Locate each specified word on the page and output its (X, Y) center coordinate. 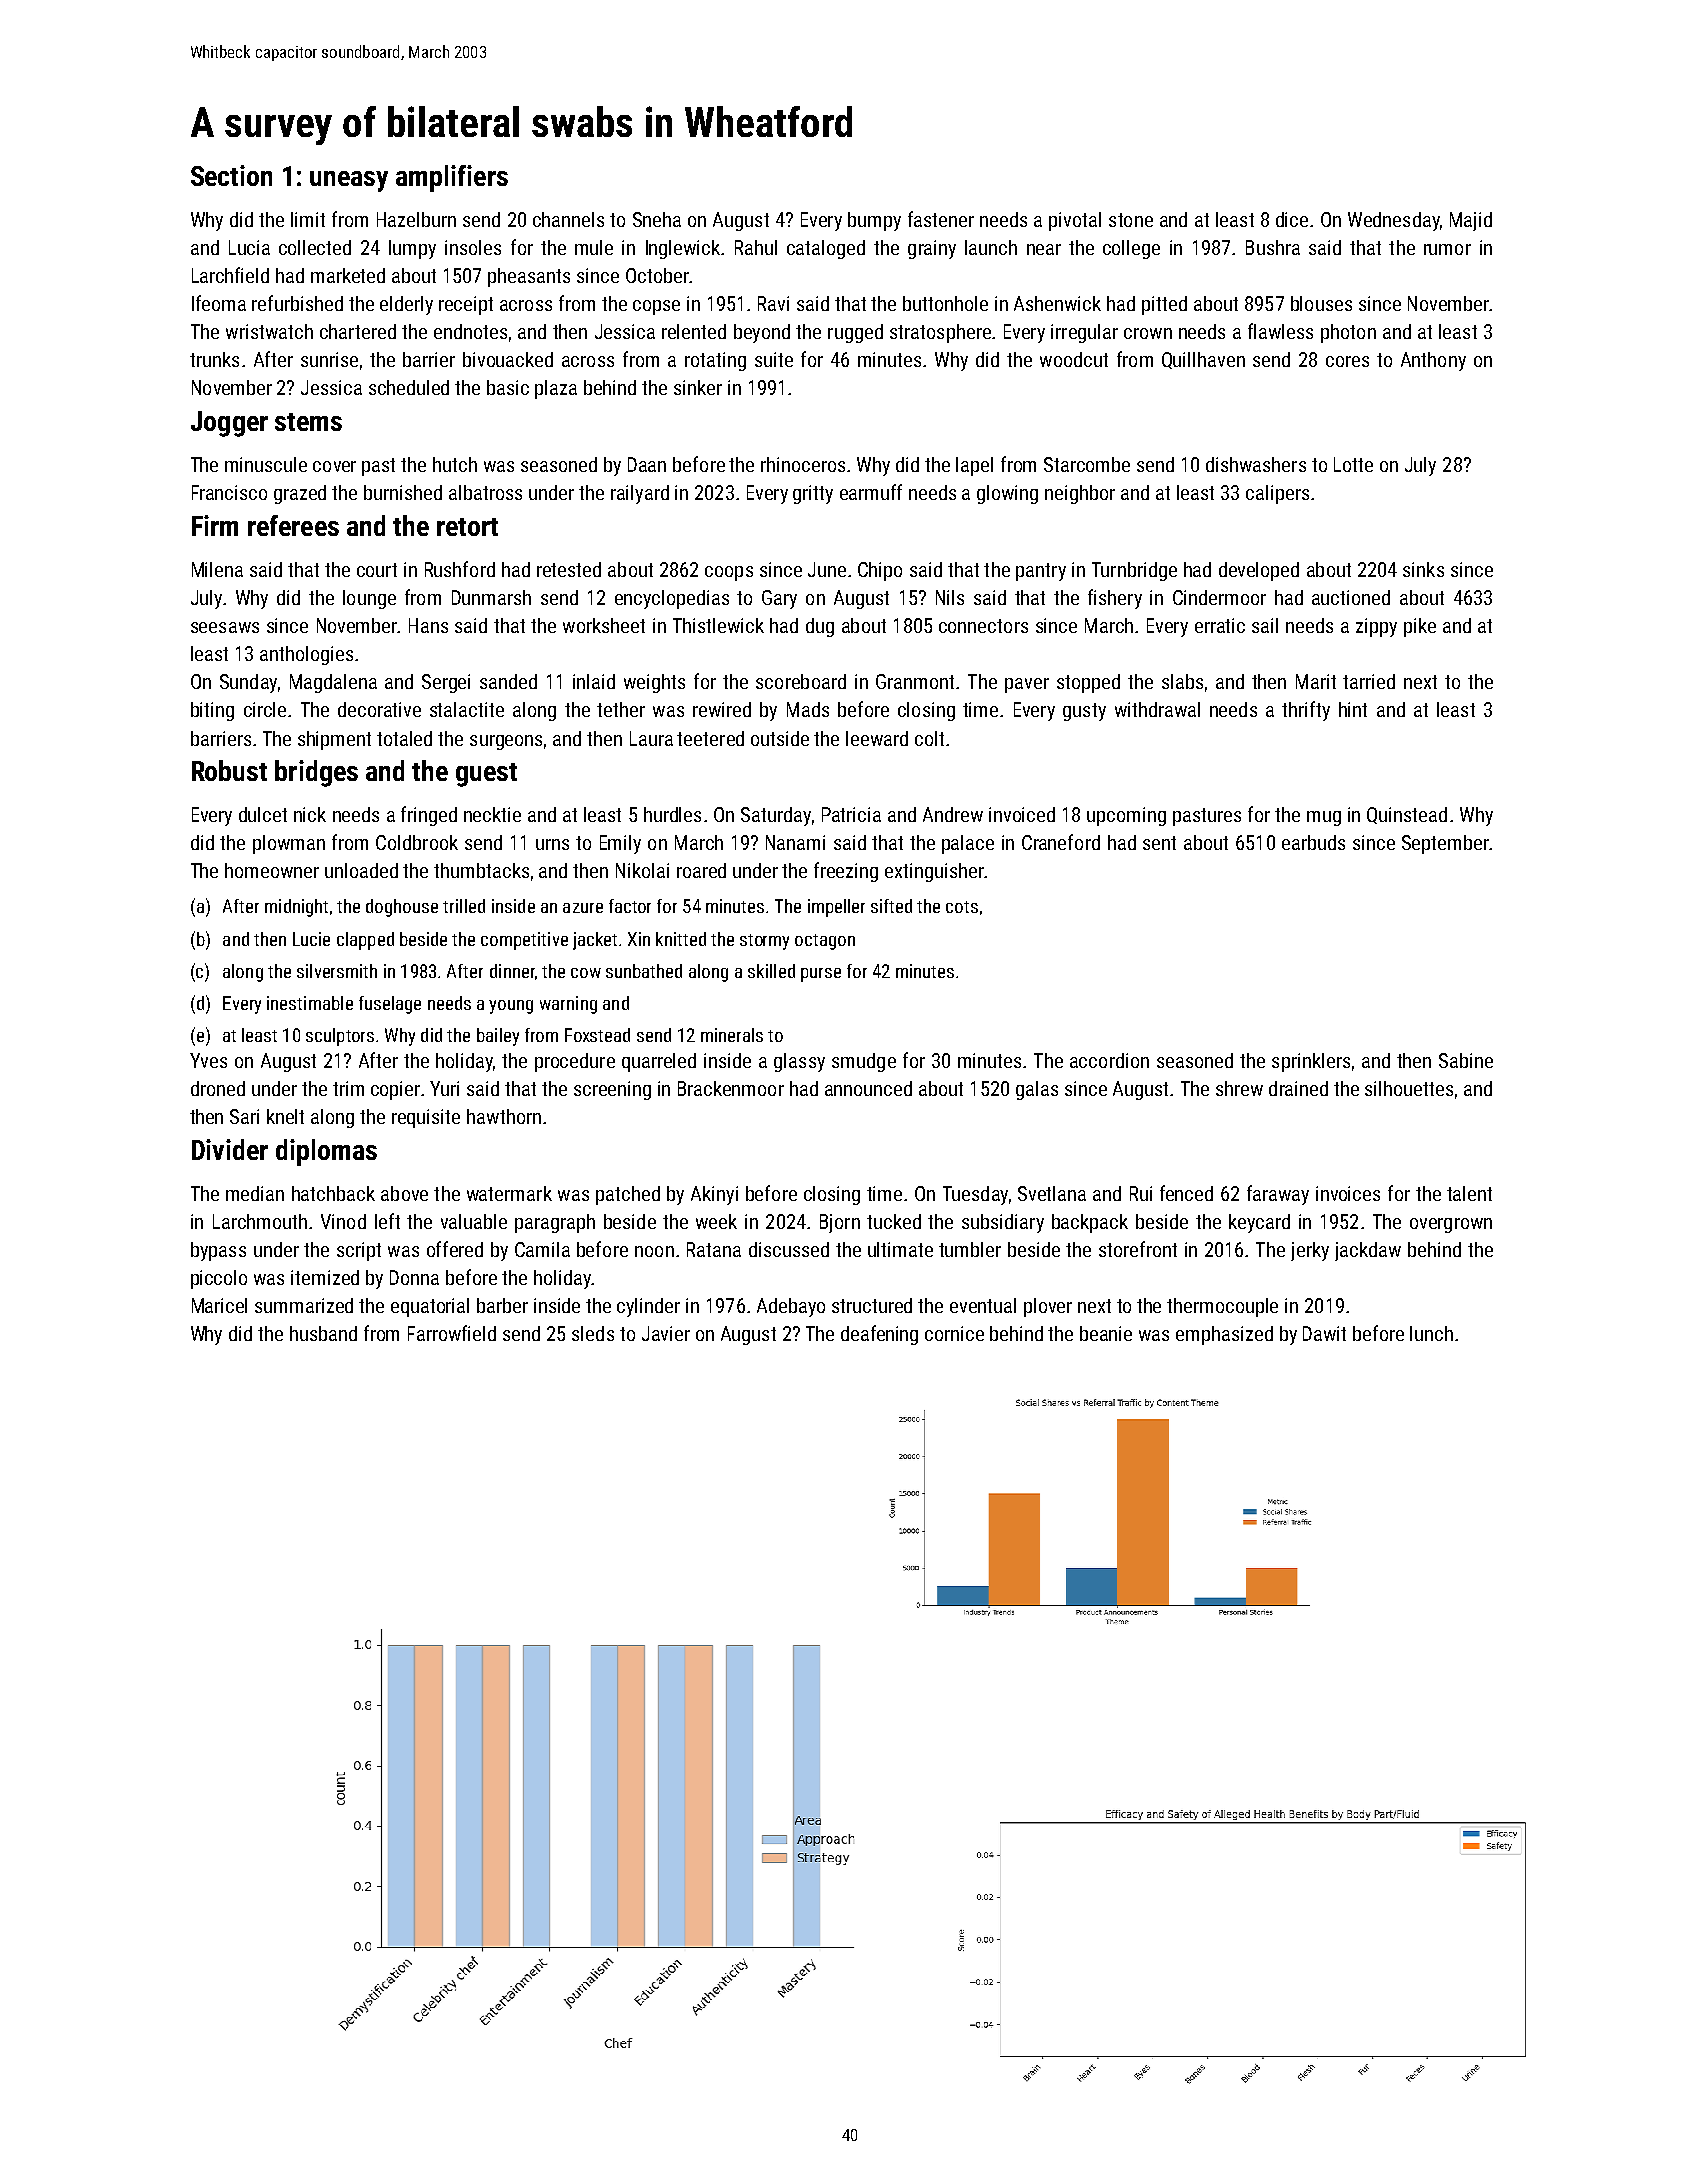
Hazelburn (416, 219)
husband (323, 1333)
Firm (215, 525)
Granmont (915, 681)
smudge (864, 1062)
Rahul (756, 247)
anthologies (306, 655)
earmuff (871, 492)
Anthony (1433, 361)
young (511, 1007)
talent (1469, 1193)
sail (1265, 625)
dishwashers (1256, 464)
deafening (879, 1335)
